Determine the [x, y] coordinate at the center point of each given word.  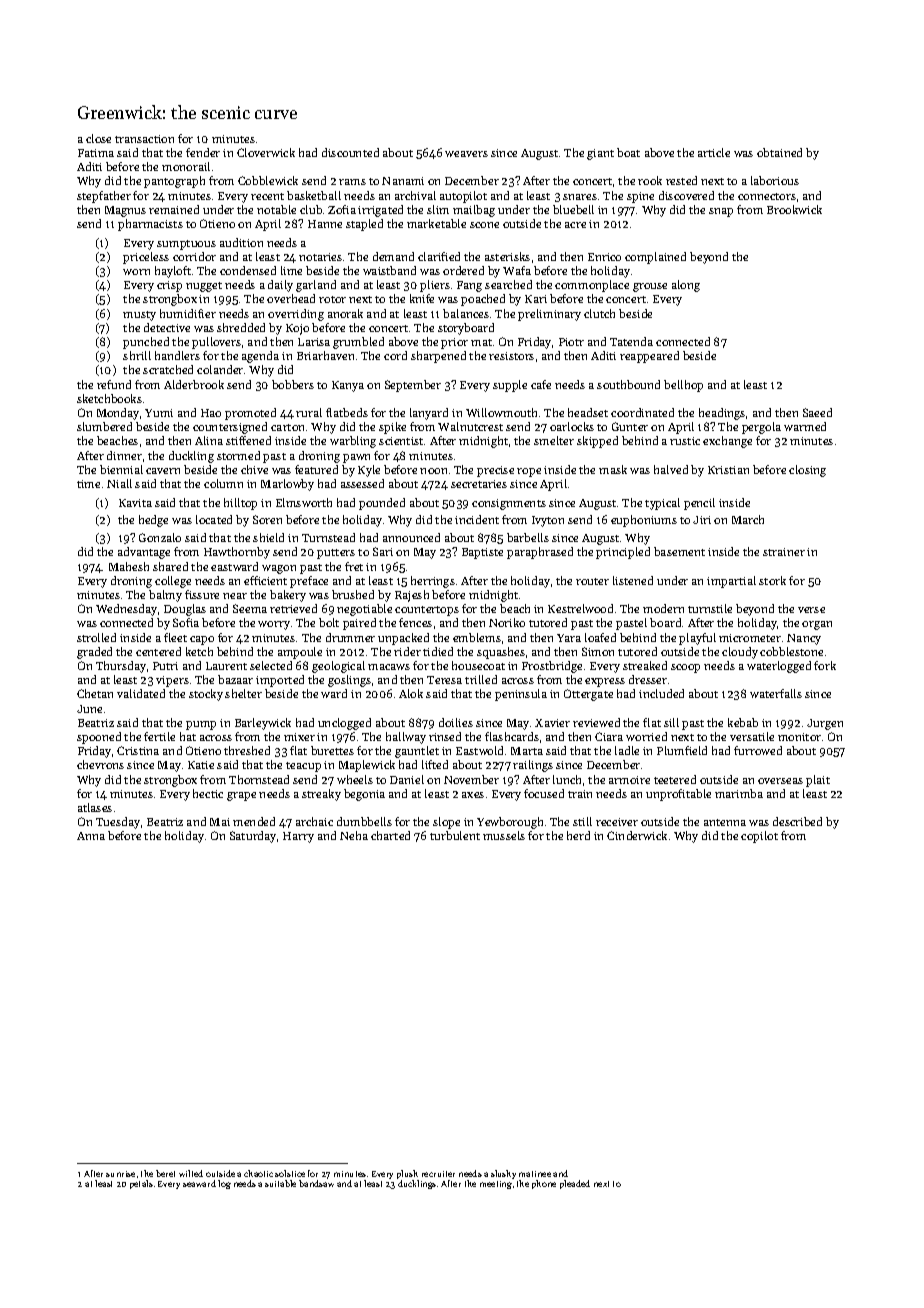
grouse [650, 287]
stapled [364, 225]
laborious [775, 180]
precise [495, 471]
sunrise [120, 1174]
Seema [250, 608]
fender [203, 152]
